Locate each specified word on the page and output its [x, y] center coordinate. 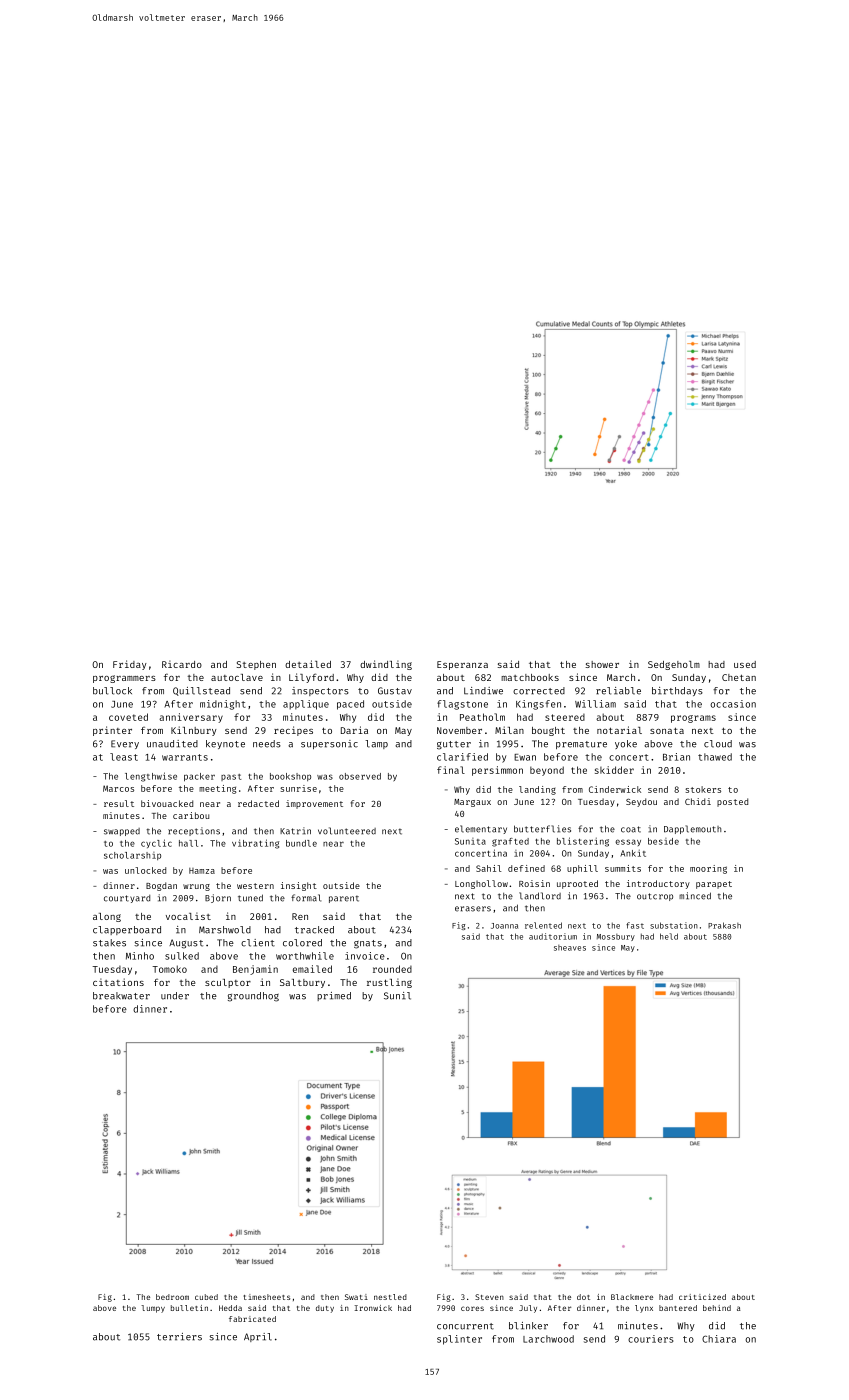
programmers [124, 679]
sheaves [570, 948]
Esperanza [462, 665]
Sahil [488, 868]
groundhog [253, 997]
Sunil [397, 996]
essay [628, 842]
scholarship [132, 856]
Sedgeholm [674, 665]
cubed [206, 1297]
